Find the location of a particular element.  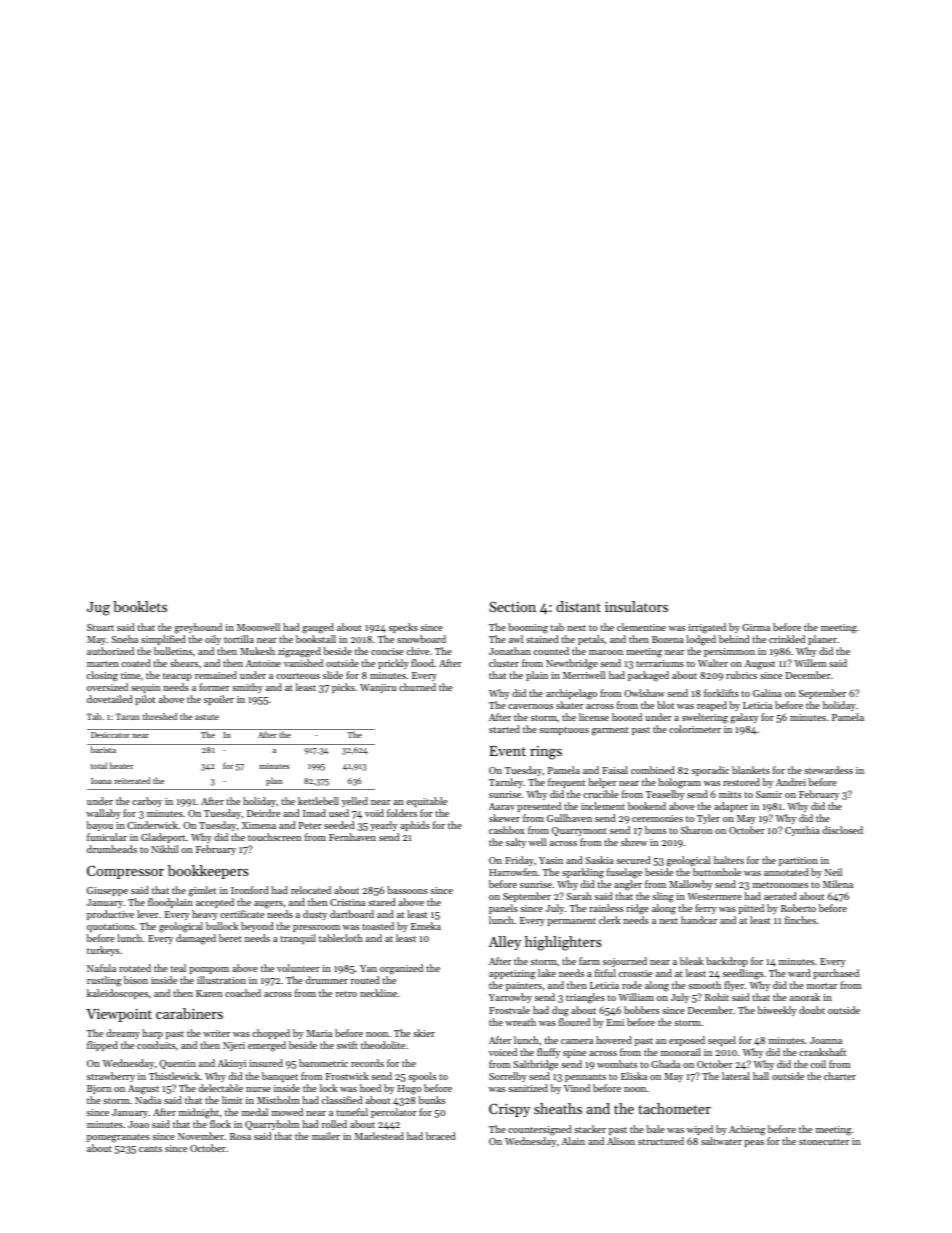

Alain is located at coordinates (573, 1141).
